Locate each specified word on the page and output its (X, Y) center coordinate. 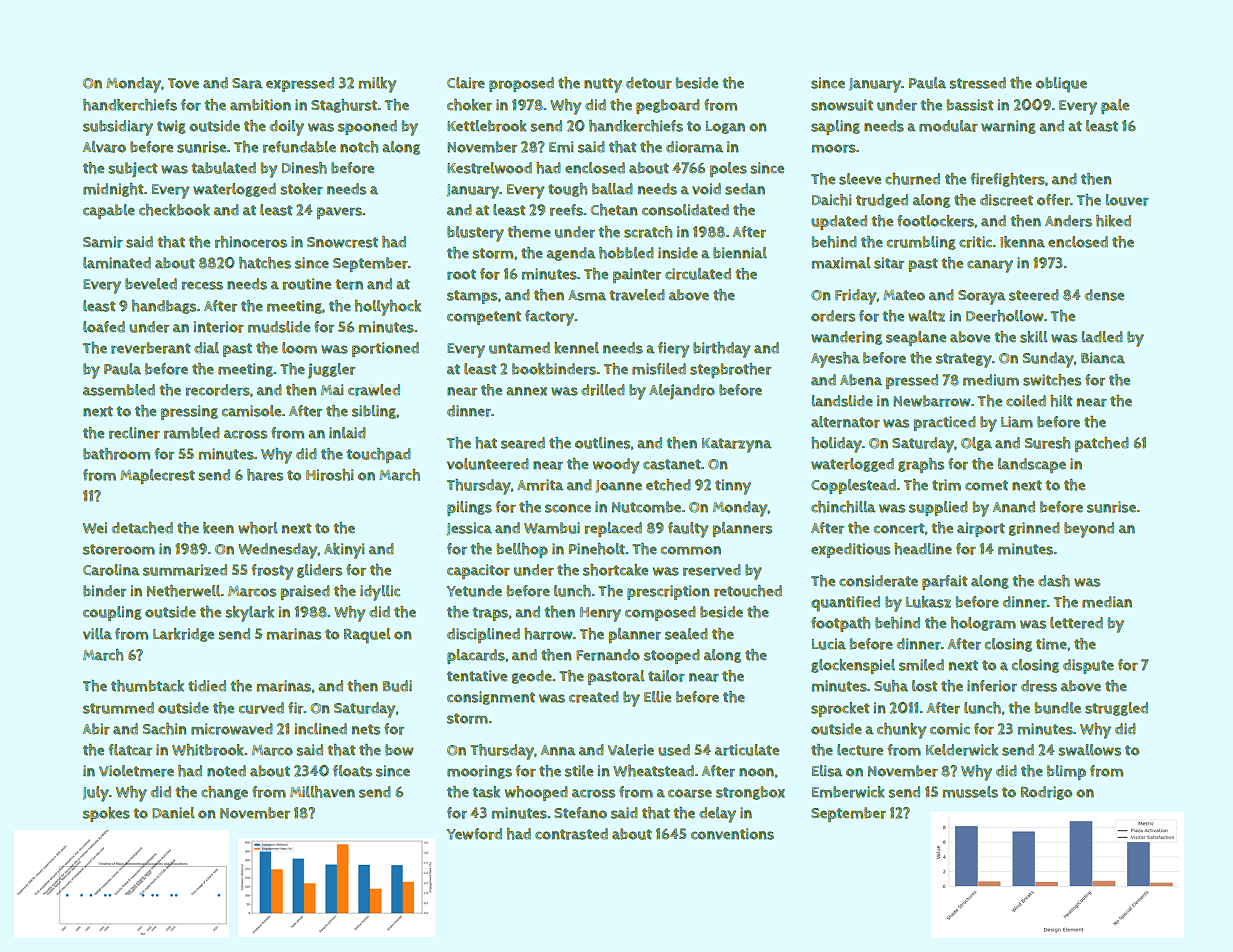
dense (1104, 295)
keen (218, 528)
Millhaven (322, 792)
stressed (977, 83)
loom (299, 348)
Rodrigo (1046, 793)
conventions (732, 834)
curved (261, 708)
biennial (740, 253)
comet (986, 485)
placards (476, 656)
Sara (247, 83)
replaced (613, 529)
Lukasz (928, 602)
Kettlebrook (487, 126)
